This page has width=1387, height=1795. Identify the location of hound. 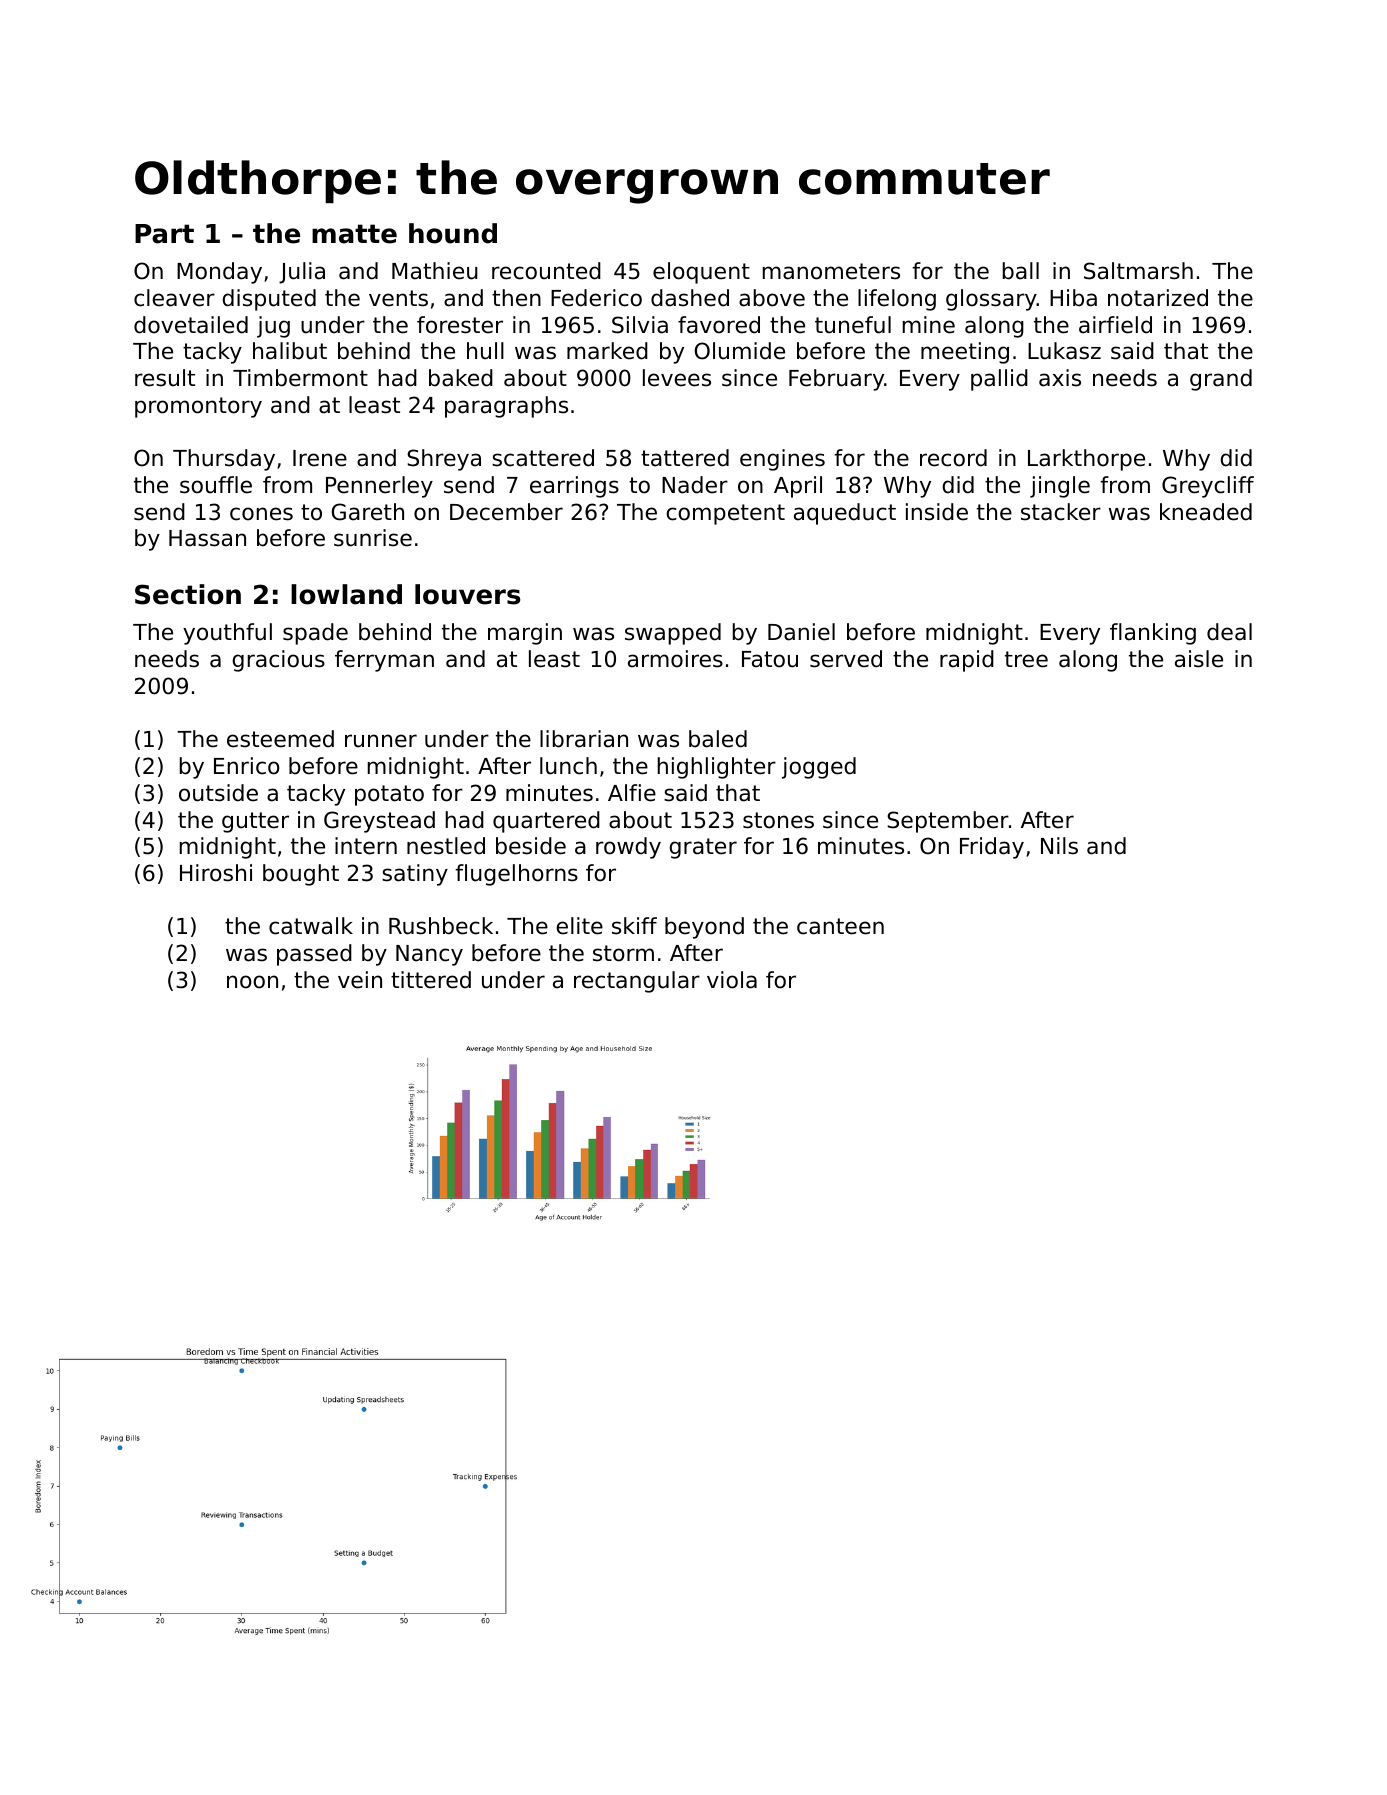
(453, 233).
